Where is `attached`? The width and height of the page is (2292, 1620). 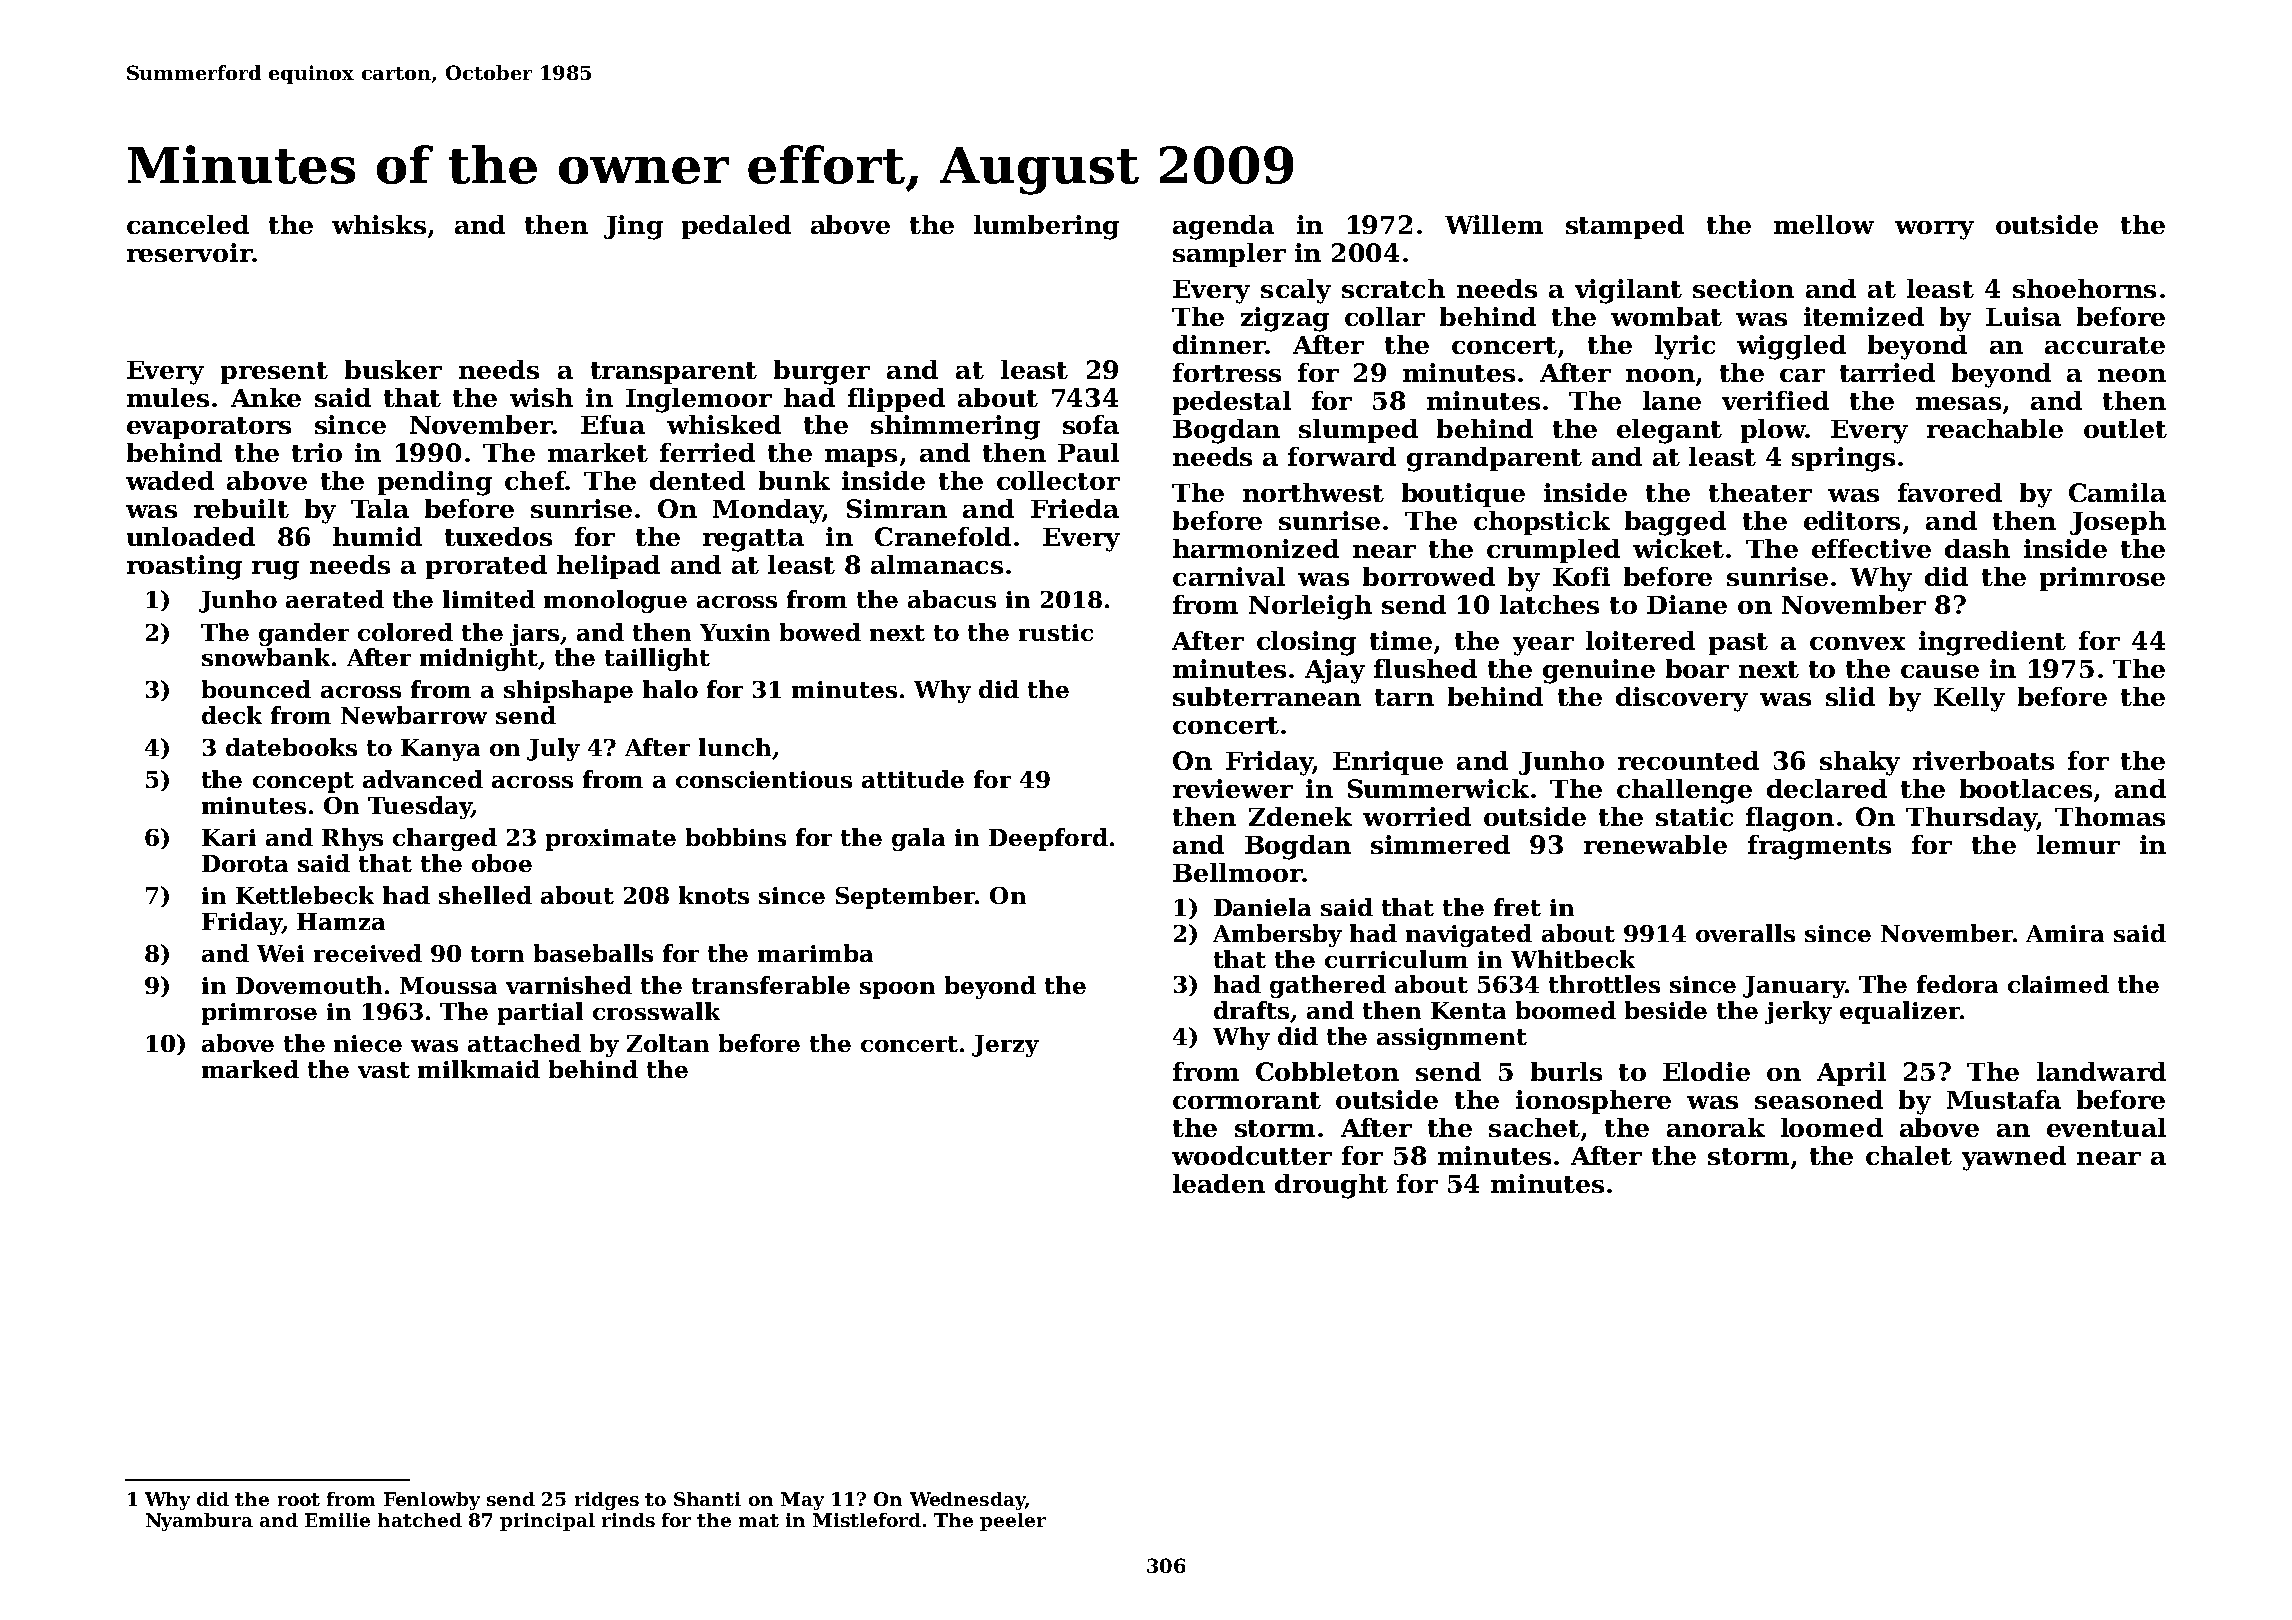 attached is located at coordinates (524, 1043).
